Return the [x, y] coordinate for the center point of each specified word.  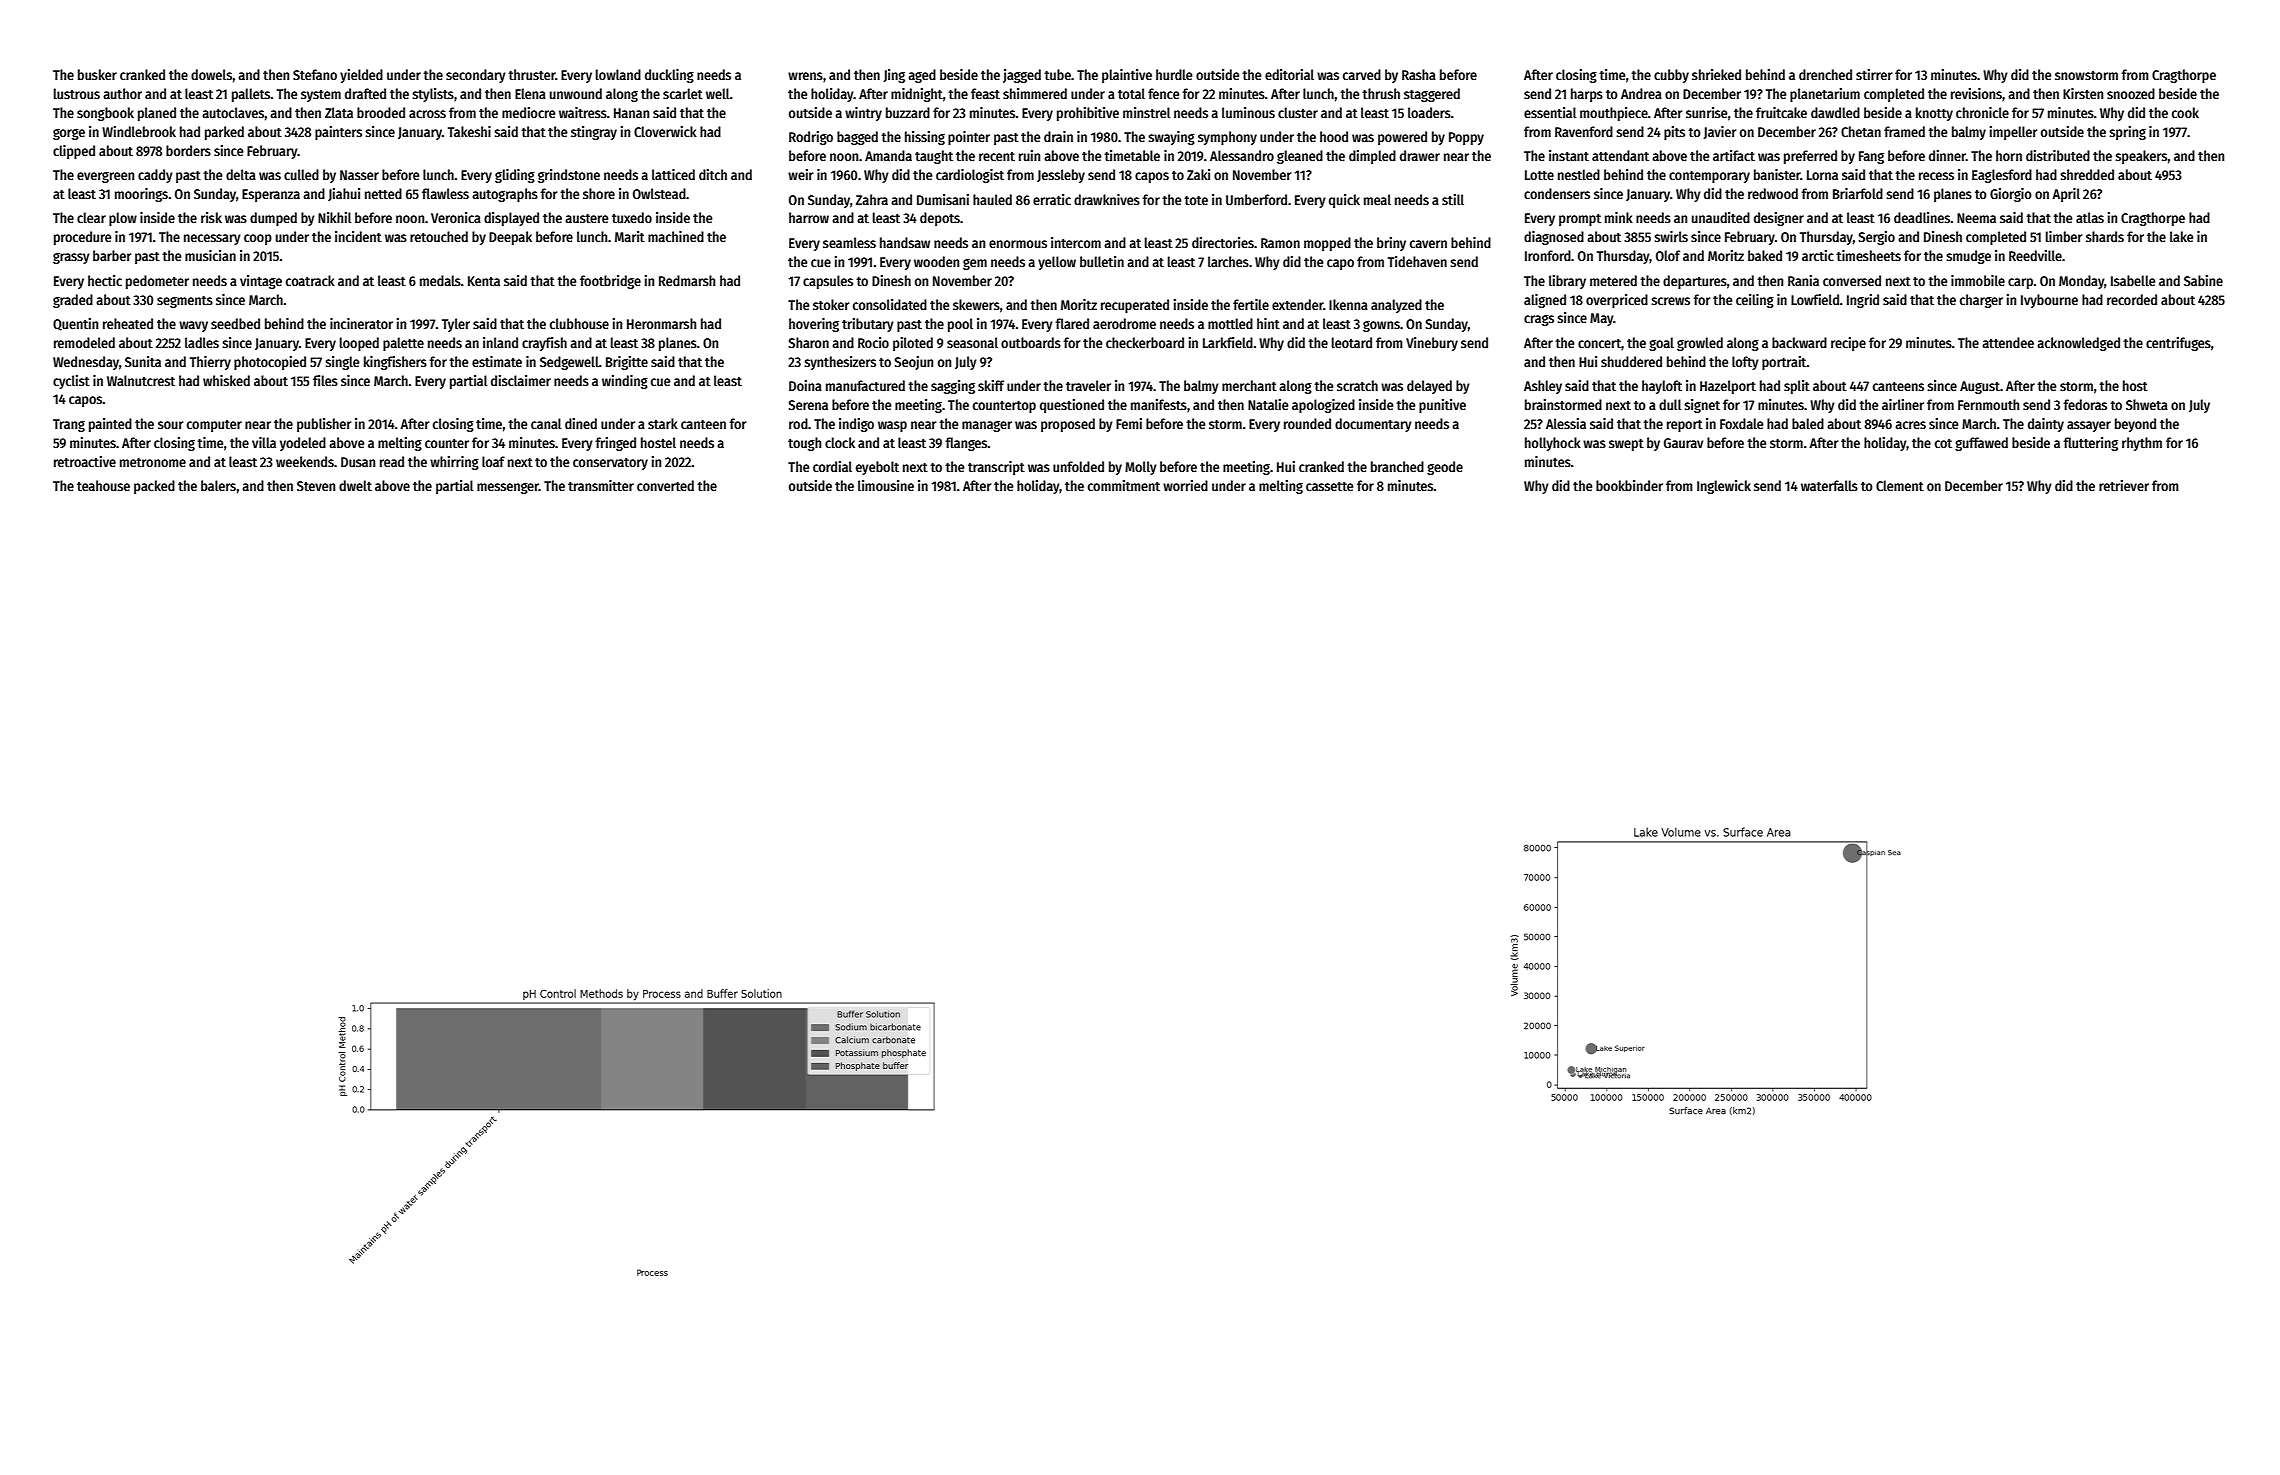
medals [440, 280]
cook [2185, 112]
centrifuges [2178, 344]
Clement [1900, 485]
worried [1185, 485]
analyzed [1396, 306]
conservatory [610, 464]
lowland [618, 74]
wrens [805, 76]
